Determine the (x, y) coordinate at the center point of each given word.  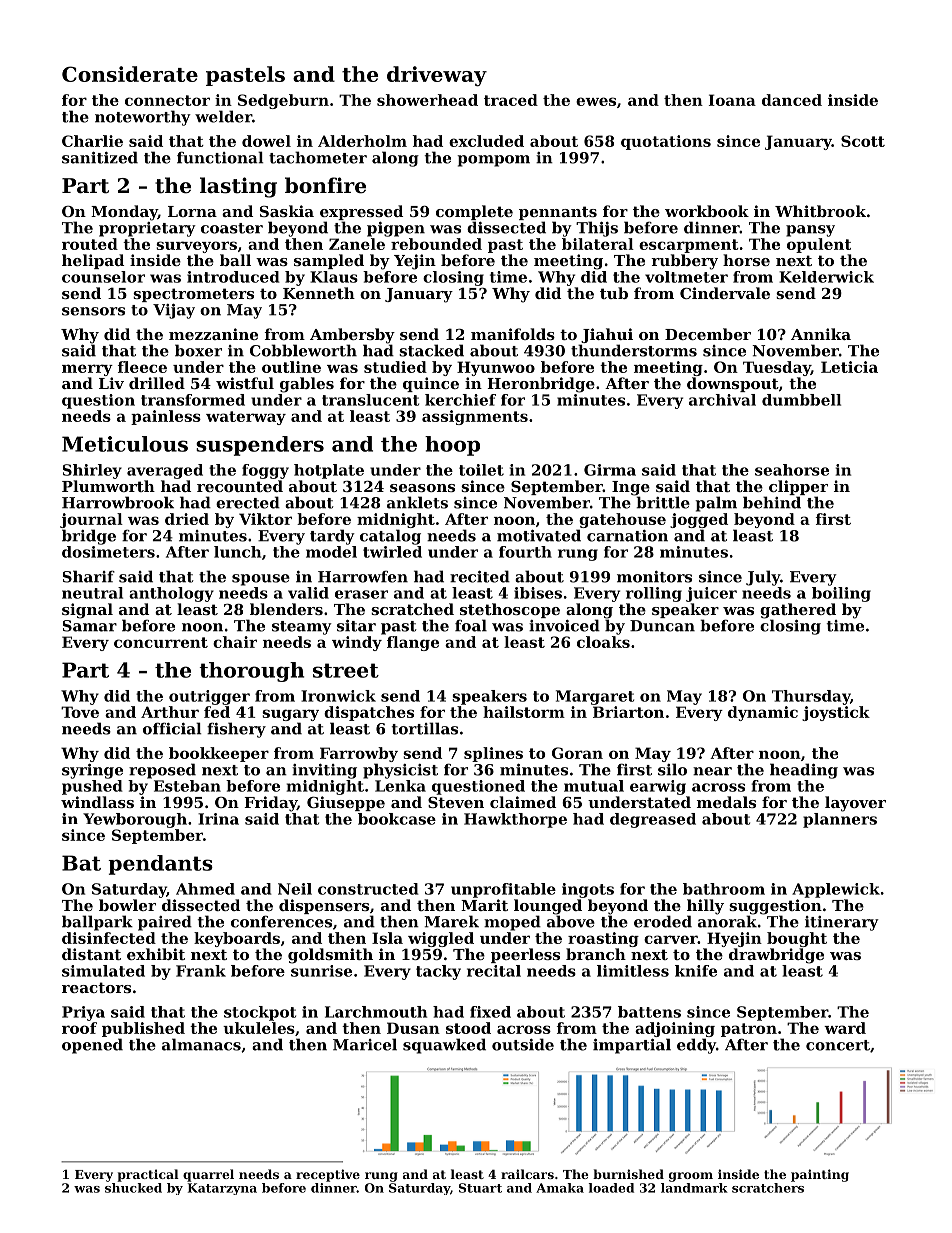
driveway (437, 76)
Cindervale (725, 293)
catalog (390, 537)
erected (248, 502)
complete (474, 212)
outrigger (209, 697)
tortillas (425, 728)
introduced (233, 277)
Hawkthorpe (515, 820)
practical (148, 1175)
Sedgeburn (283, 101)
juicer (711, 594)
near (712, 771)
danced (792, 100)
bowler (127, 905)
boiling (841, 594)
